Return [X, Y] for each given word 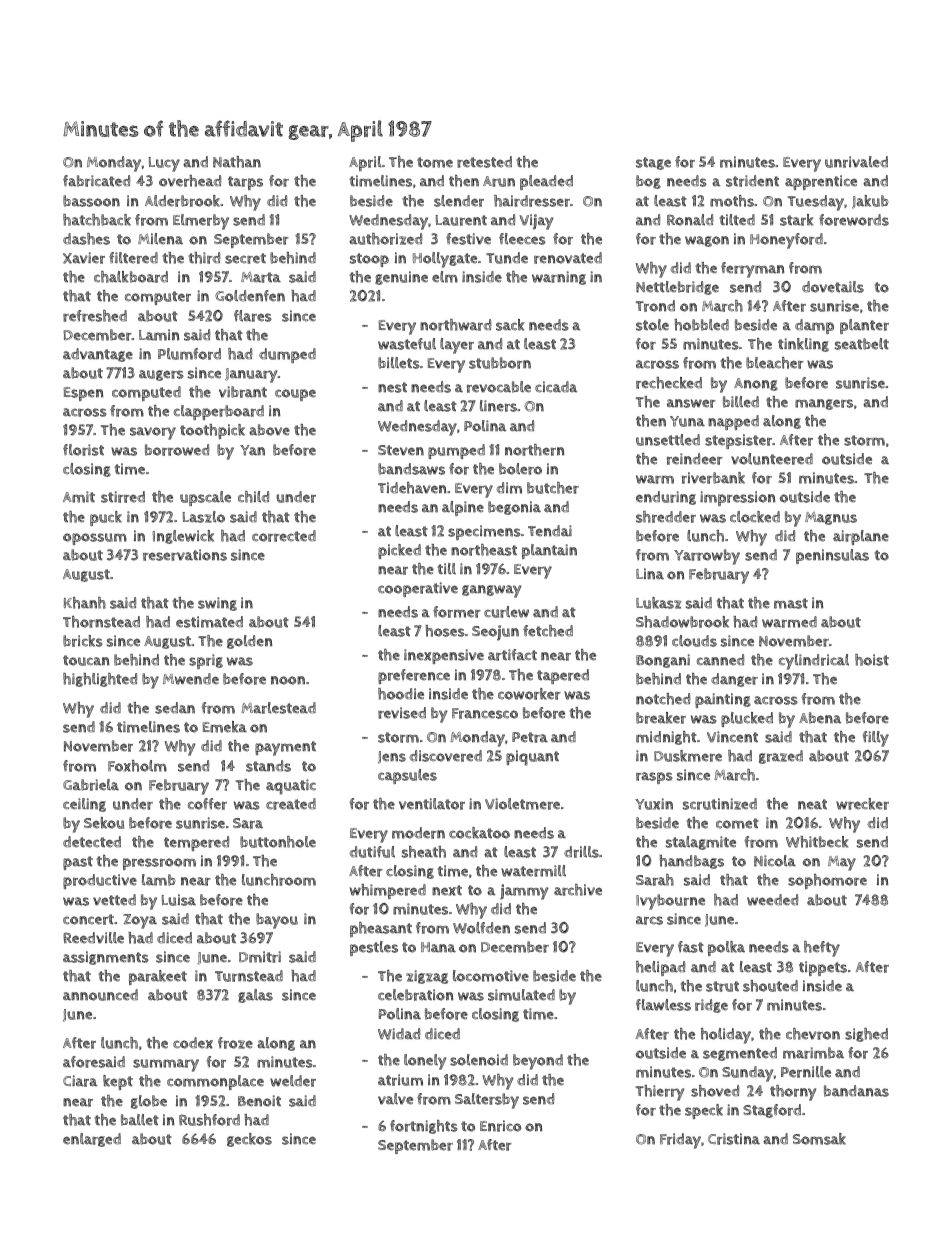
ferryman [752, 270]
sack [510, 325]
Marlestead [278, 708]
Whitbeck [817, 842]
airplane [861, 537]
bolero [520, 469]
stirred [123, 497]
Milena [160, 239]
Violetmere [522, 804]
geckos [249, 1140]
